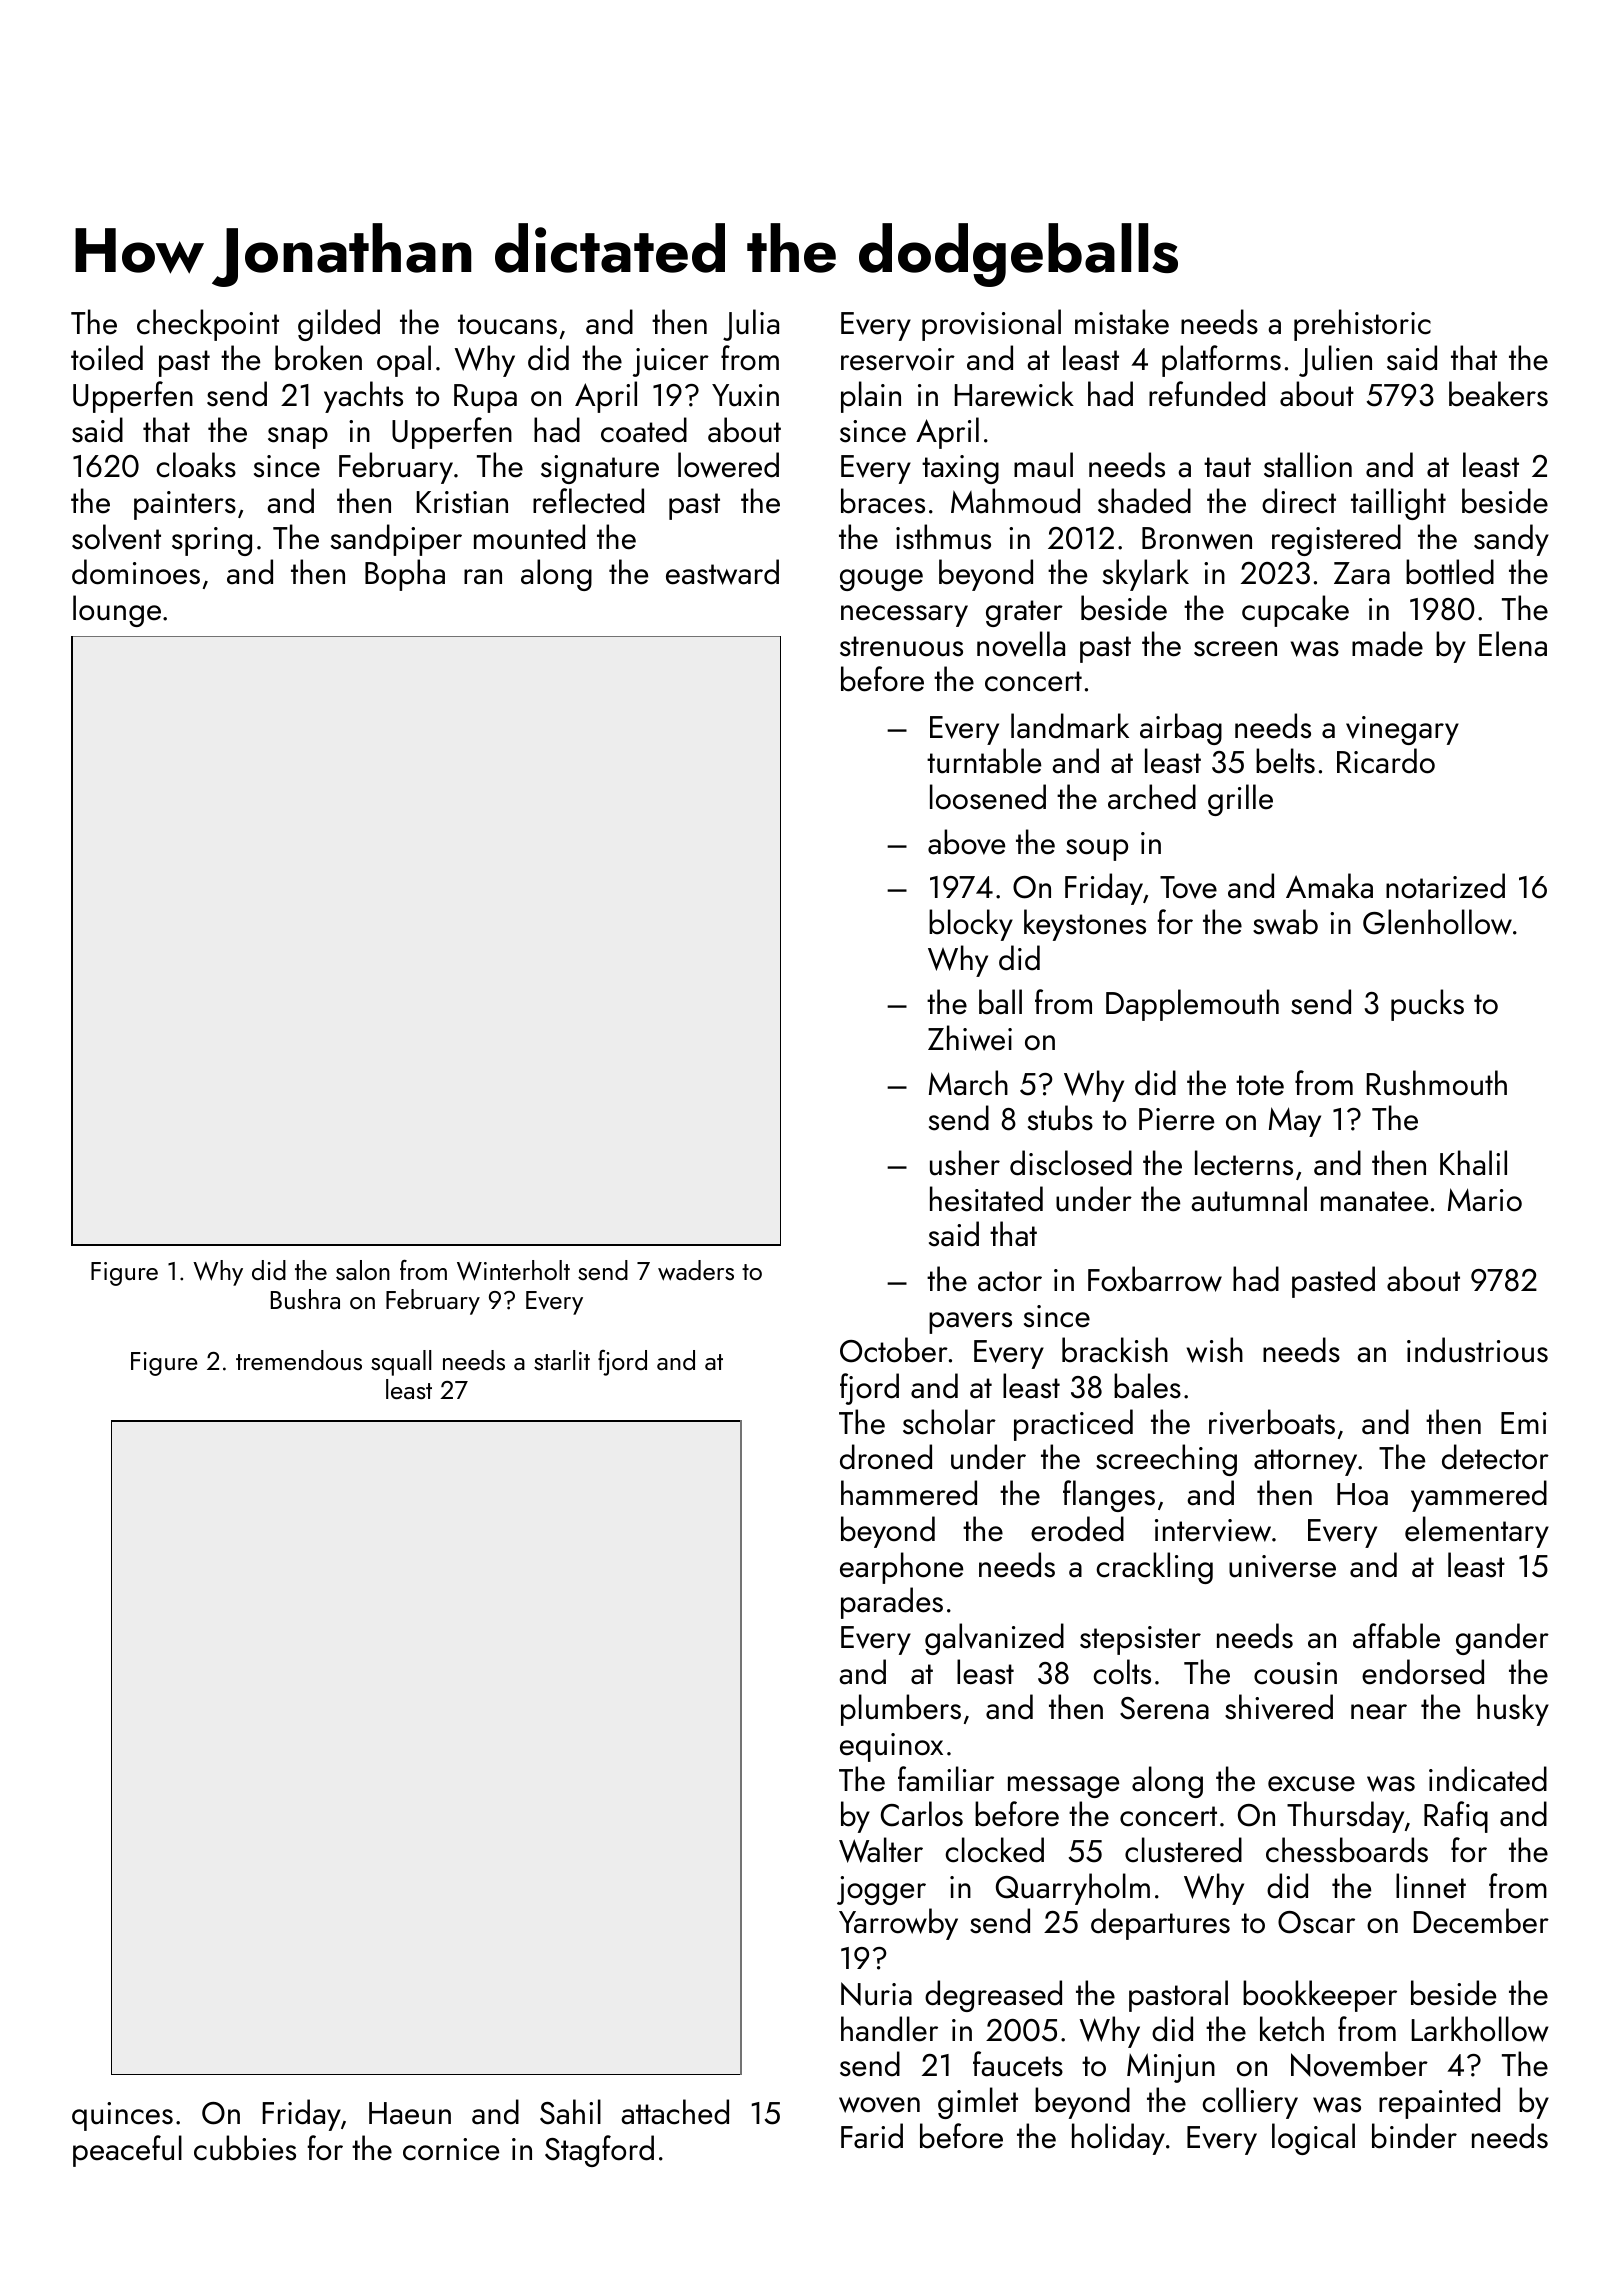  I want to click on December, so click(1481, 1921).
